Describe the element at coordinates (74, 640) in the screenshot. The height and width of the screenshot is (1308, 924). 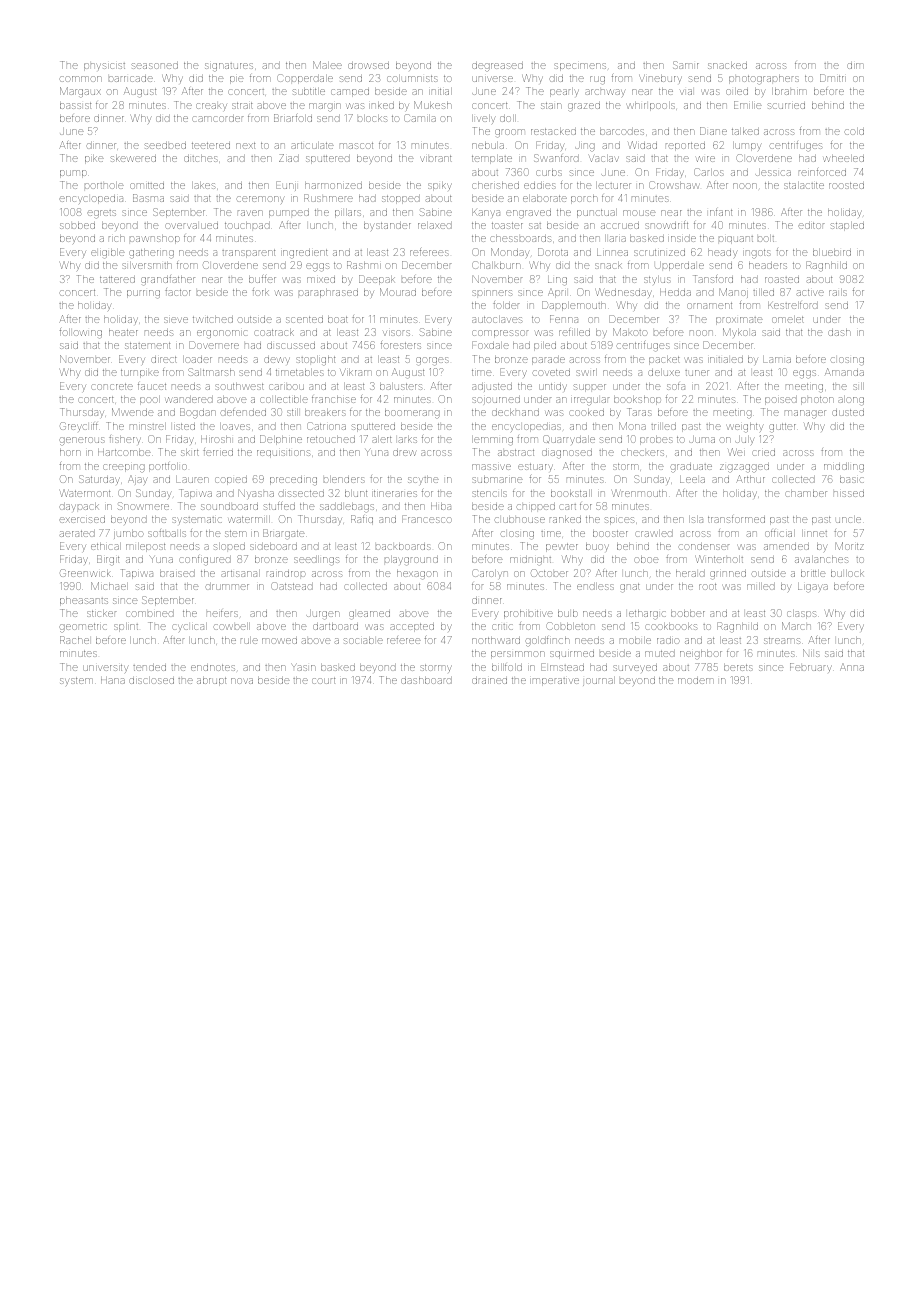
I see `Rachel` at that location.
